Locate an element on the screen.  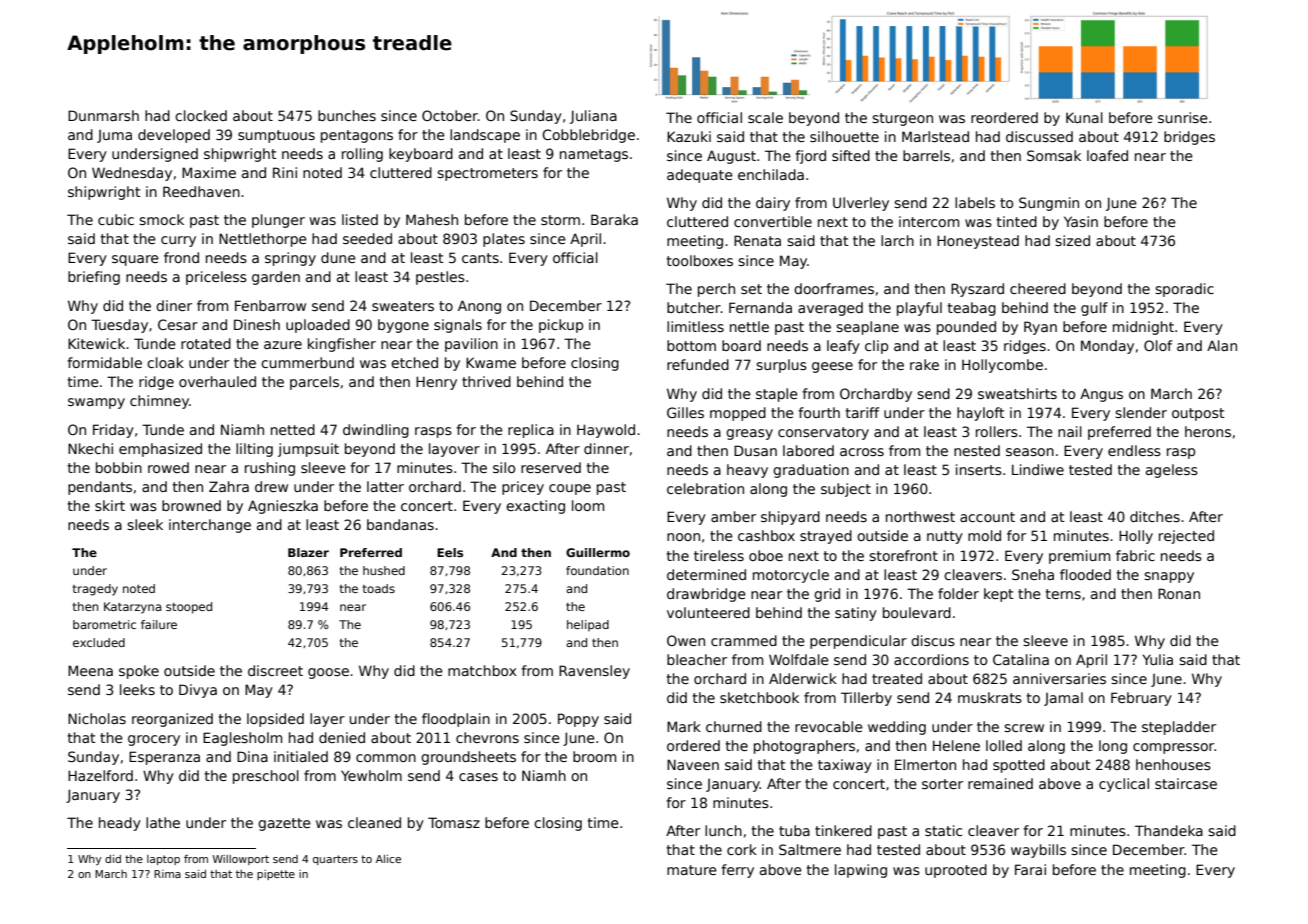
uploaded is located at coordinates (318, 326).
